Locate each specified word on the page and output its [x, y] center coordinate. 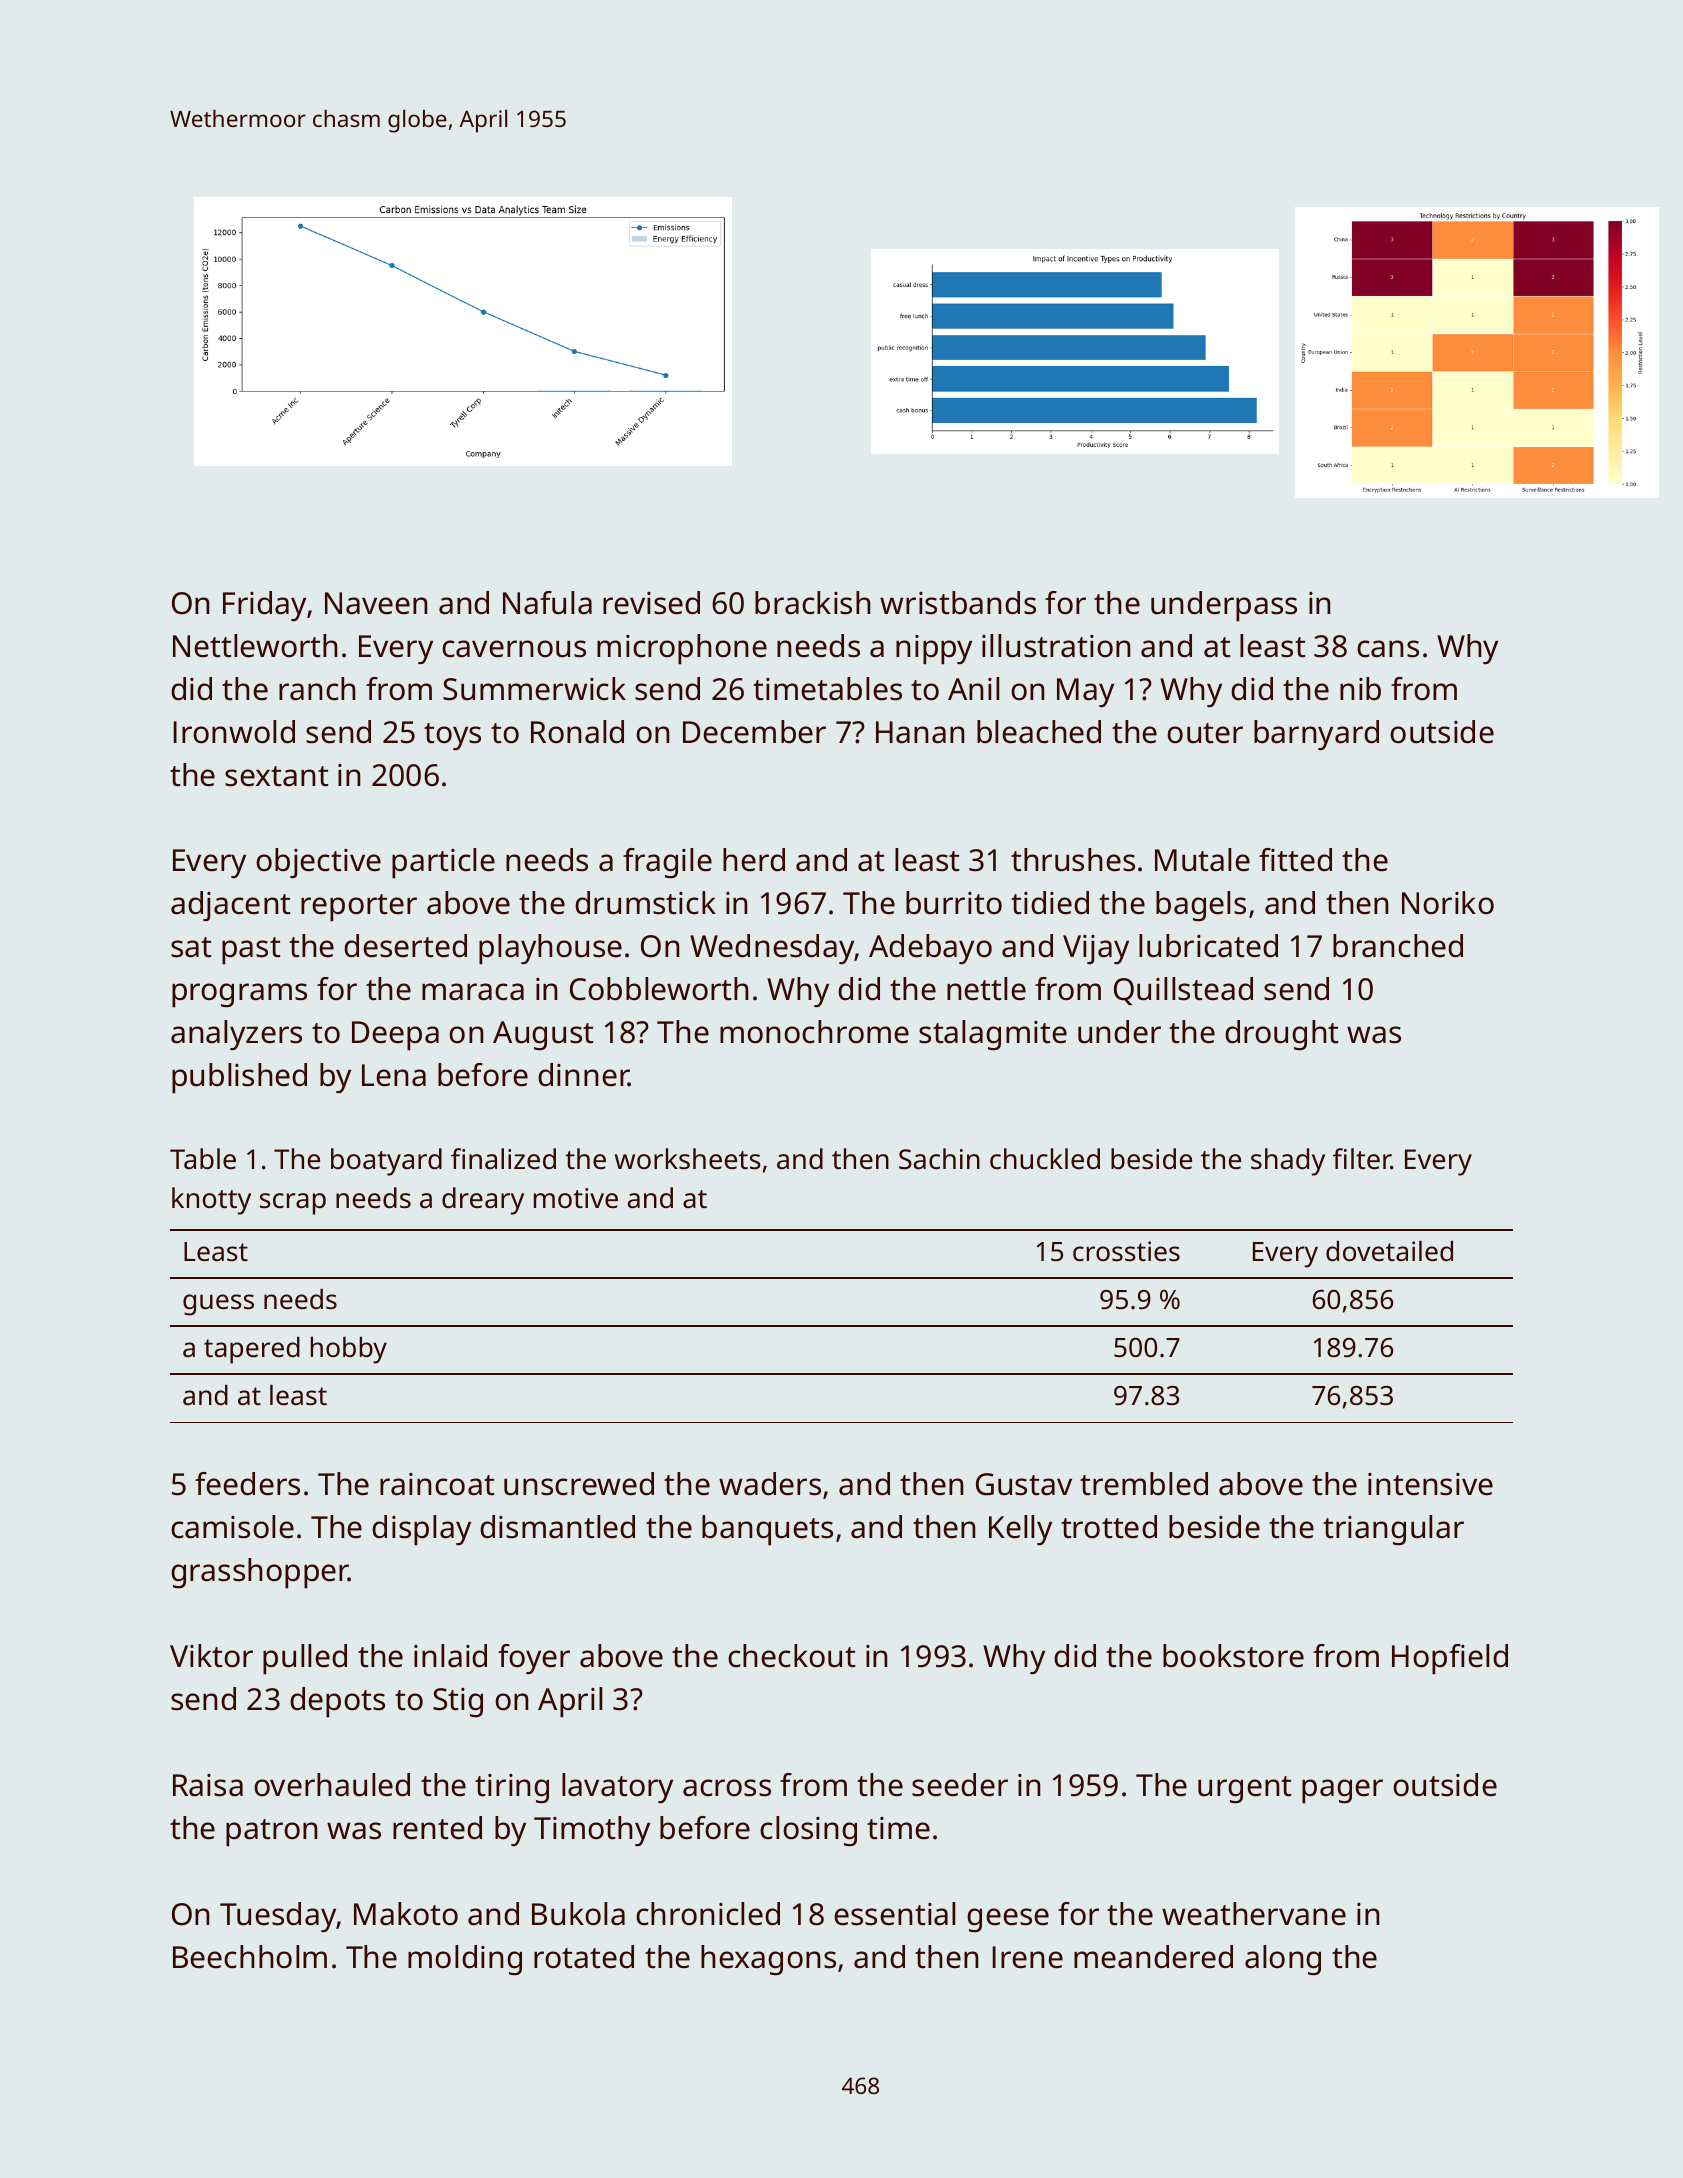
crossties [1126, 1251]
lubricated [1208, 946]
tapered [252, 1350]
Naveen [376, 603]
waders [770, 1484]
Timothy [592, 1831]
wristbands [958, 603]
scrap [293, 1204]
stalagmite [993, 1035]
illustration [1056, 646]
